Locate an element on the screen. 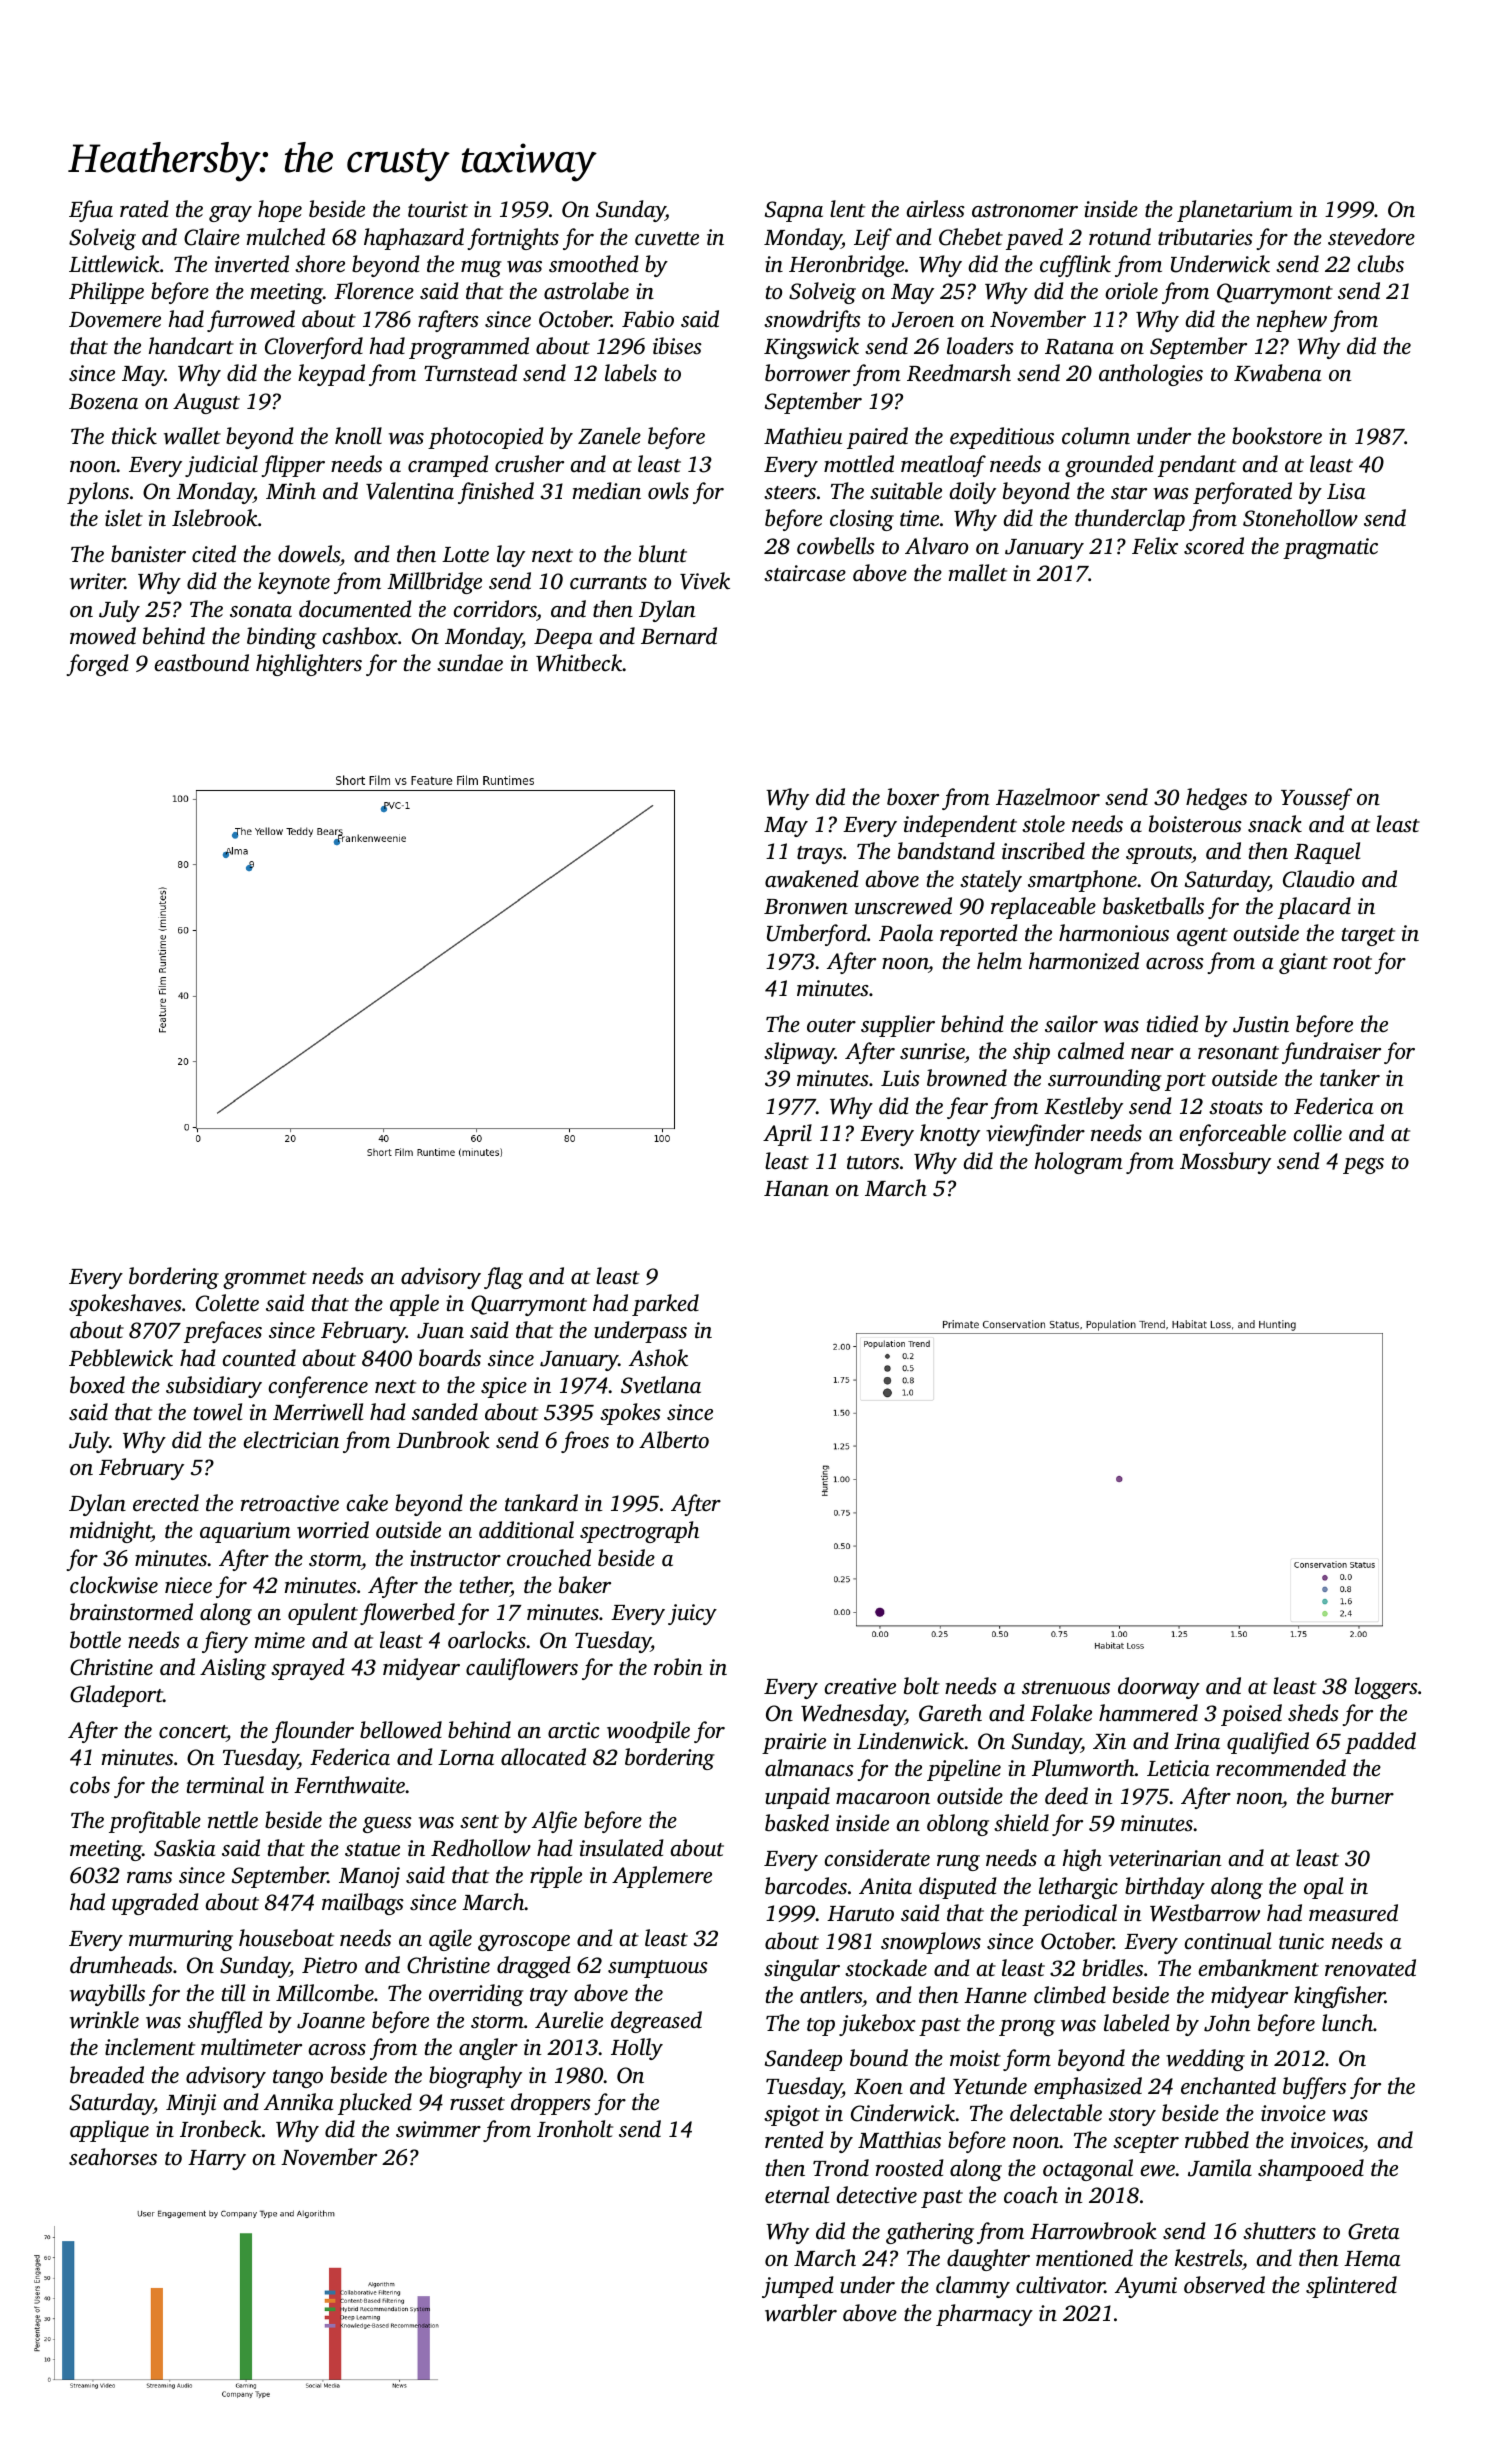  forged is located at coordinates (97, 665).
